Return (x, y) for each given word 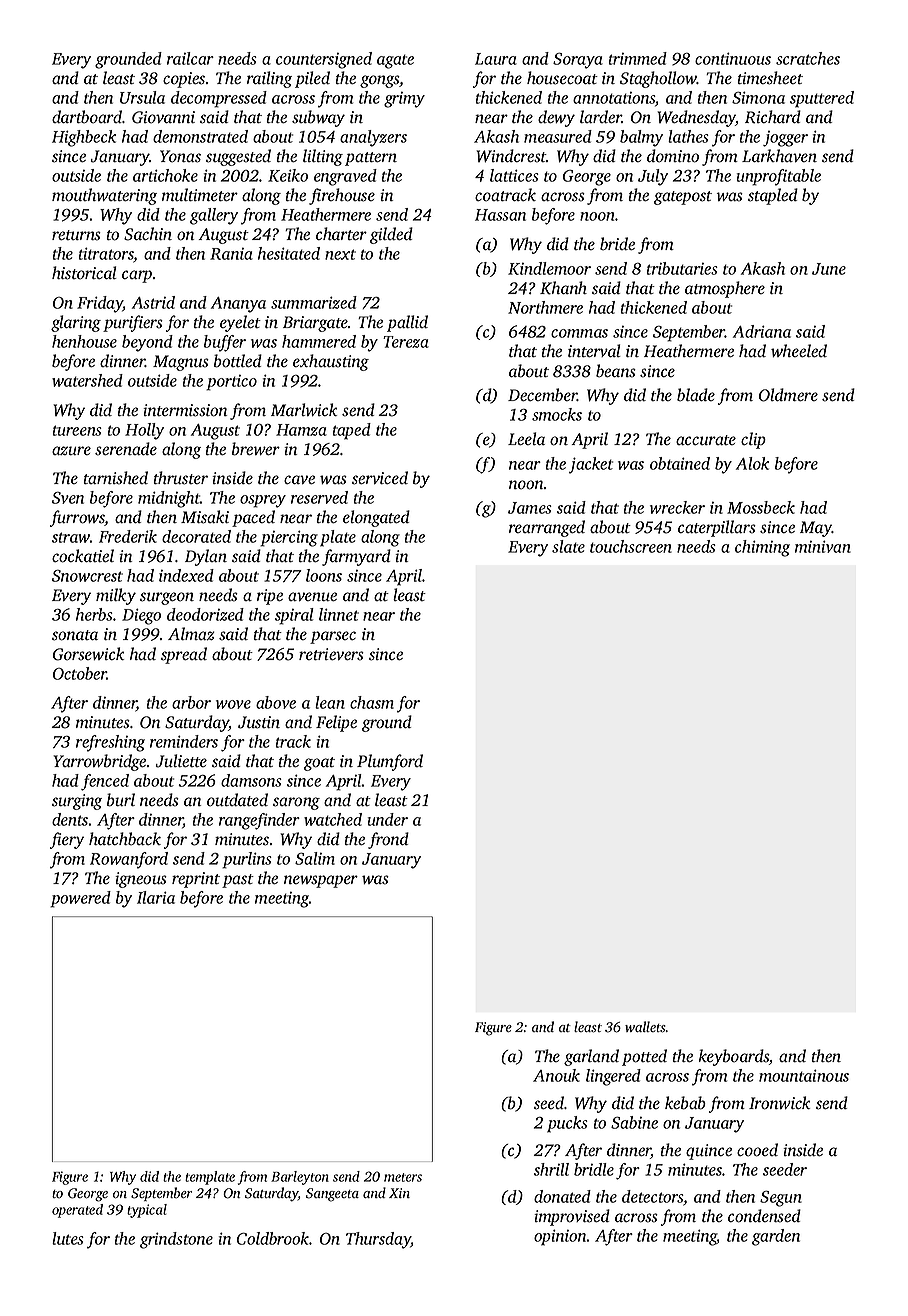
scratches (808, 58)
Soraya (578, 61)
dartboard (87, 117)
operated (77, 1211)
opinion (560, 1237)
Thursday (378, 1240)
